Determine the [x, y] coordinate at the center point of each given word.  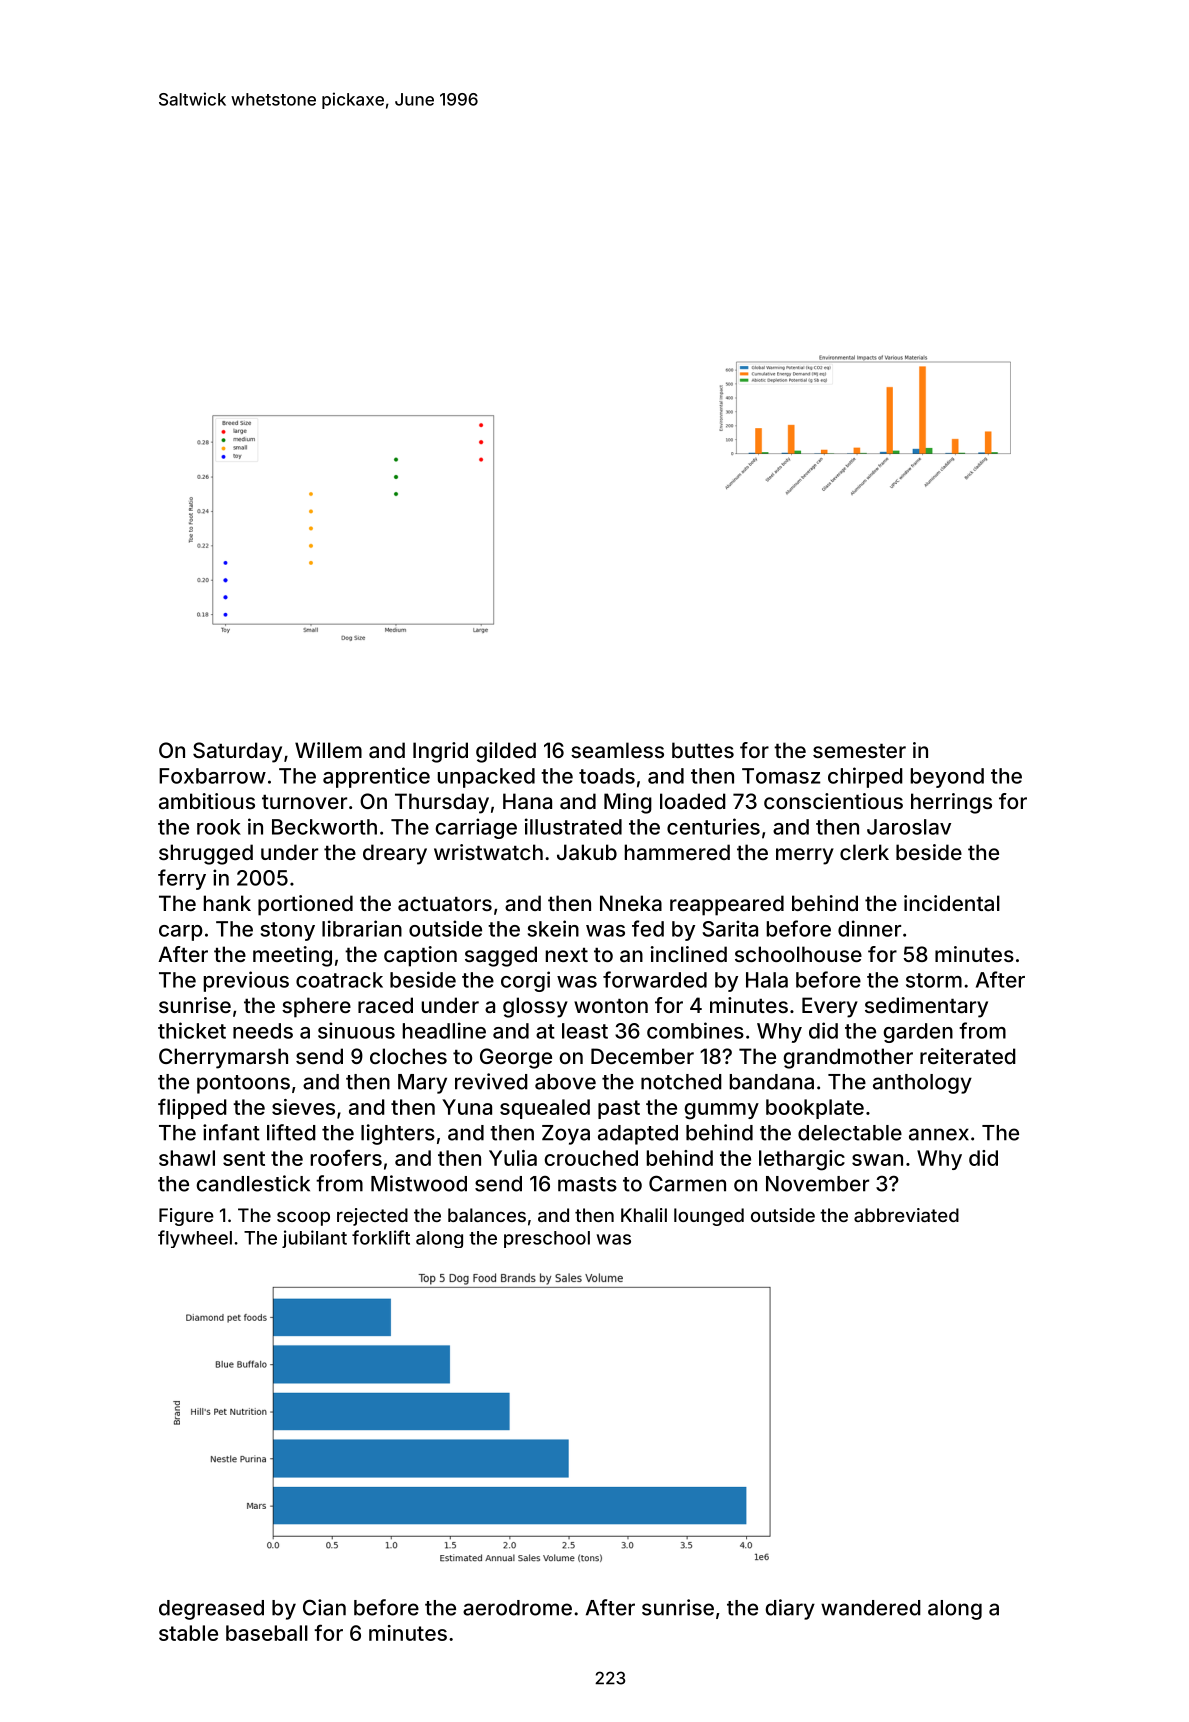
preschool [547, 1239]
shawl [187, 1158]
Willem [328, 750]
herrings [951, 803]
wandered [871, 1608]
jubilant [314, 1239]
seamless [617, 750]
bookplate [815, 1109]
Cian [324, 1607]
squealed [545, 1109]
